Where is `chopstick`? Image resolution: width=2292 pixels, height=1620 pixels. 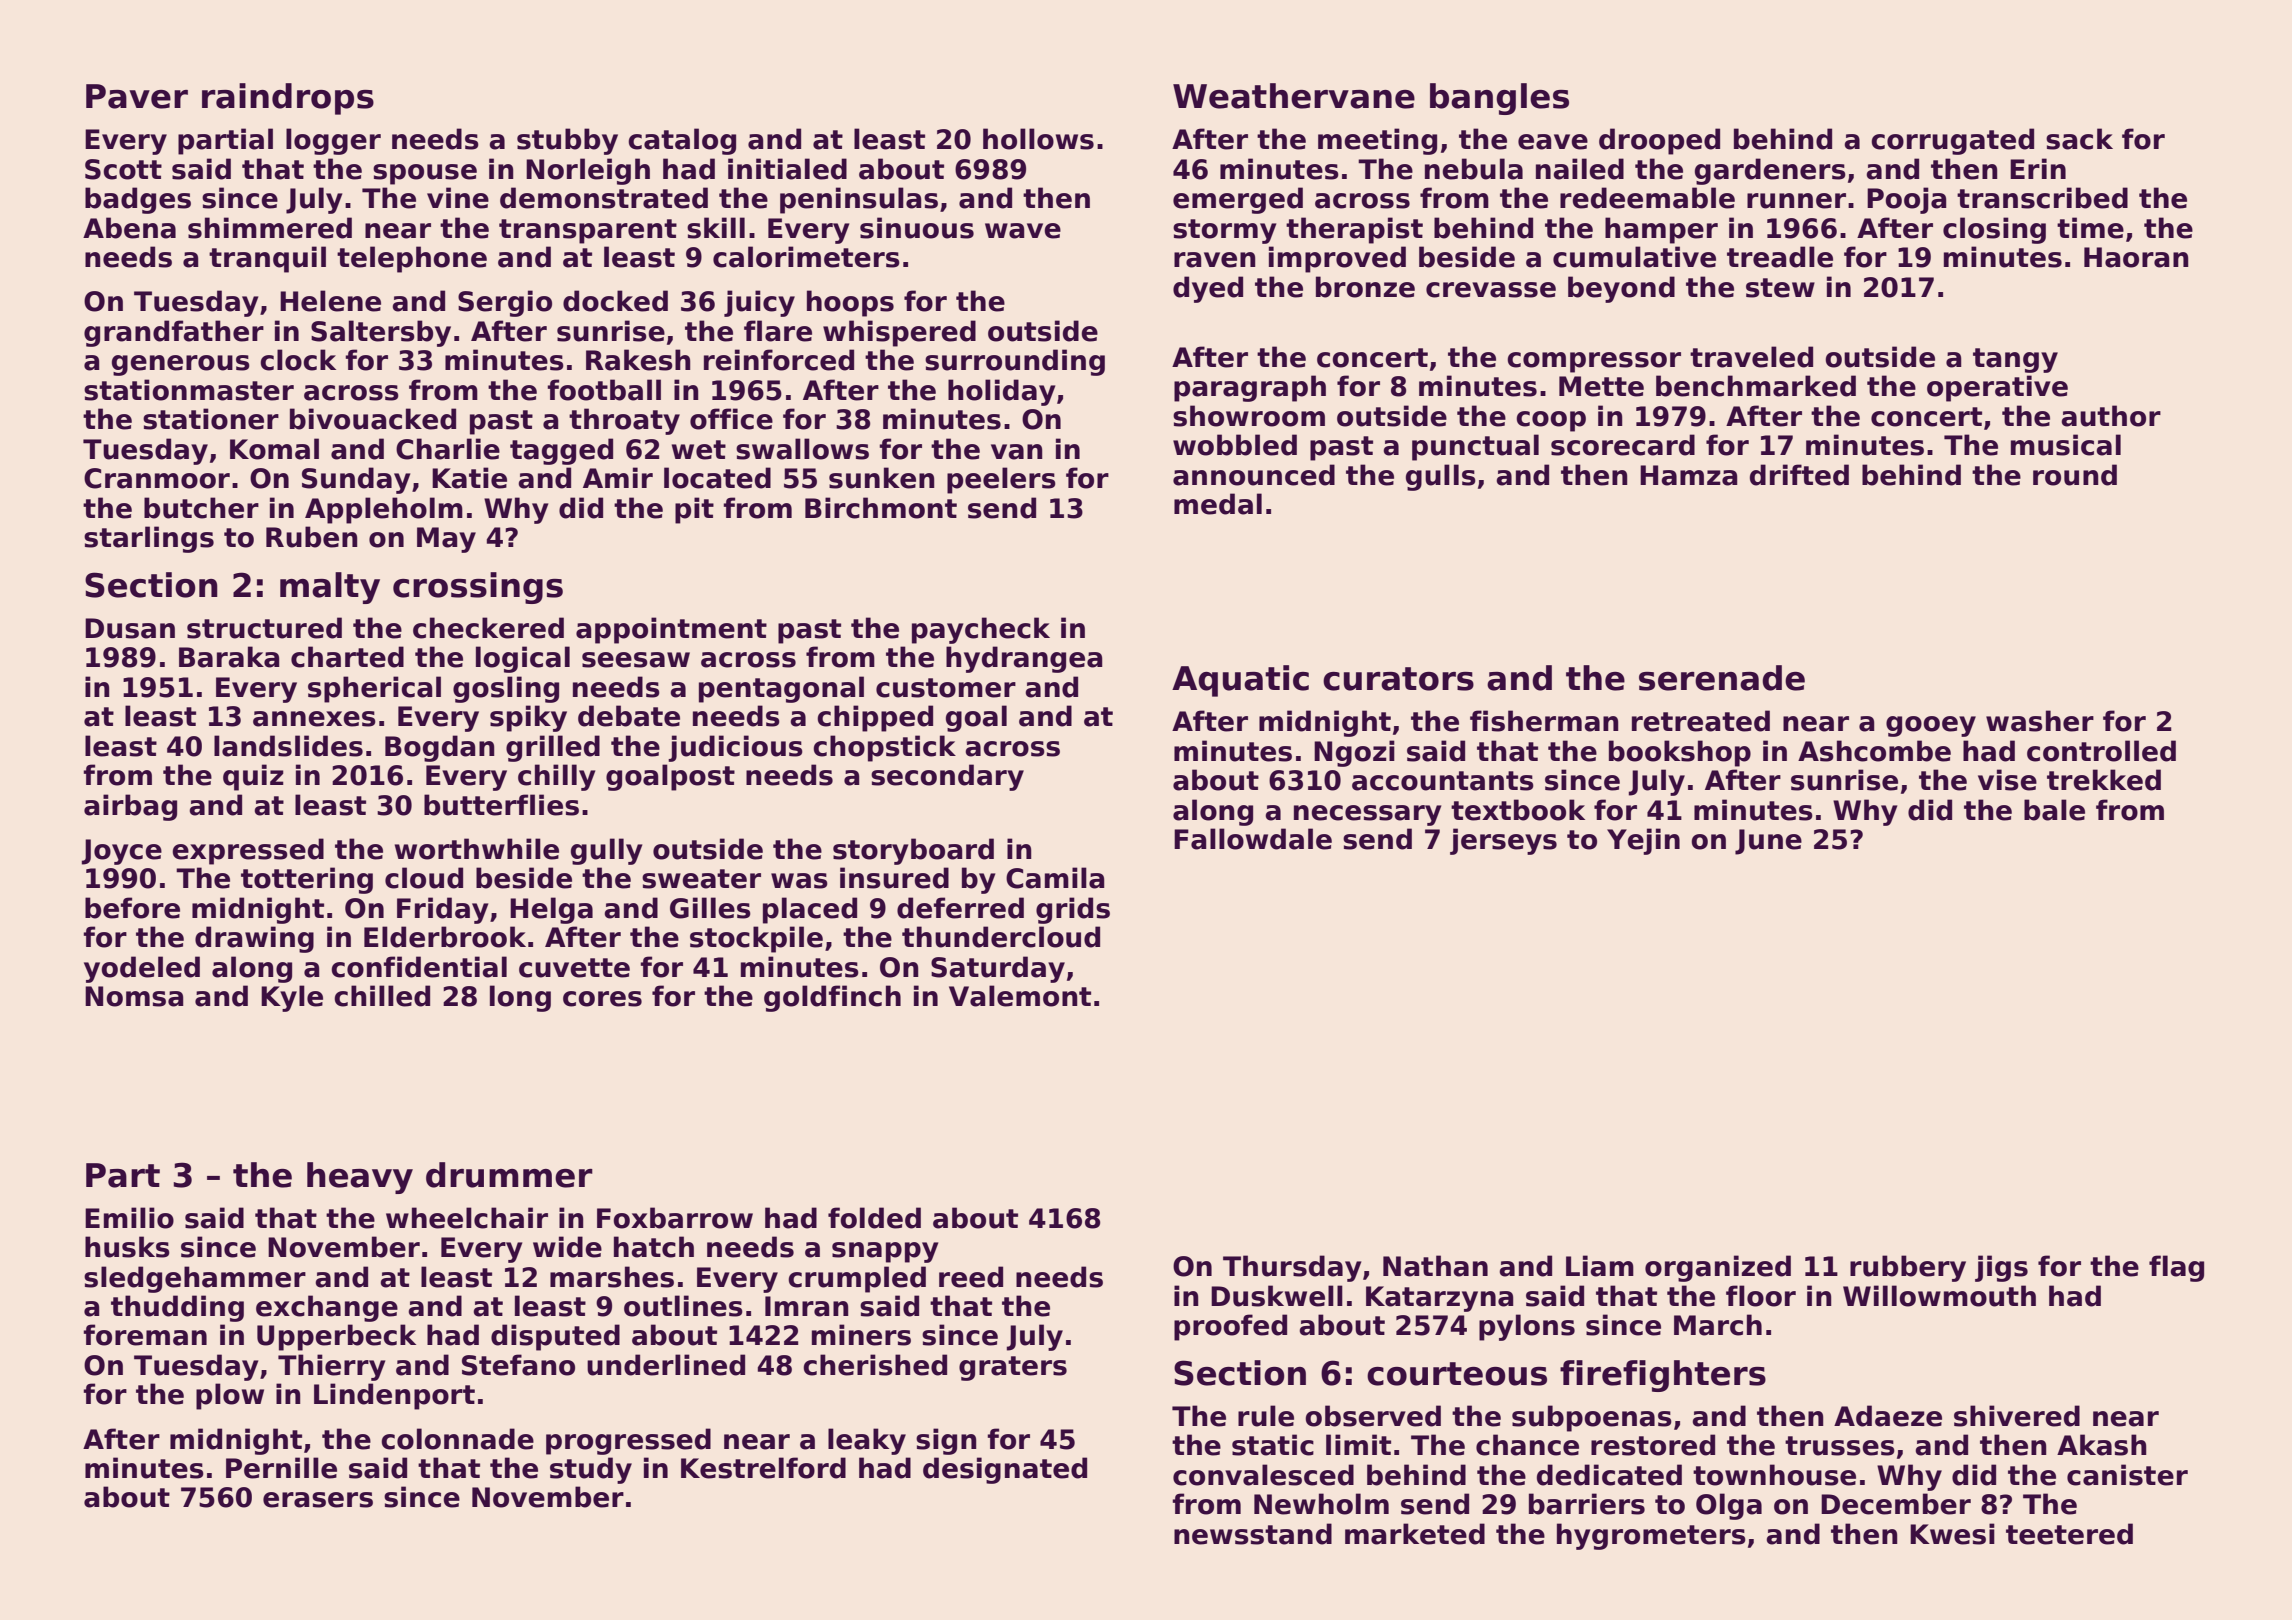
chopstick is located at coordinates (884, 748).
